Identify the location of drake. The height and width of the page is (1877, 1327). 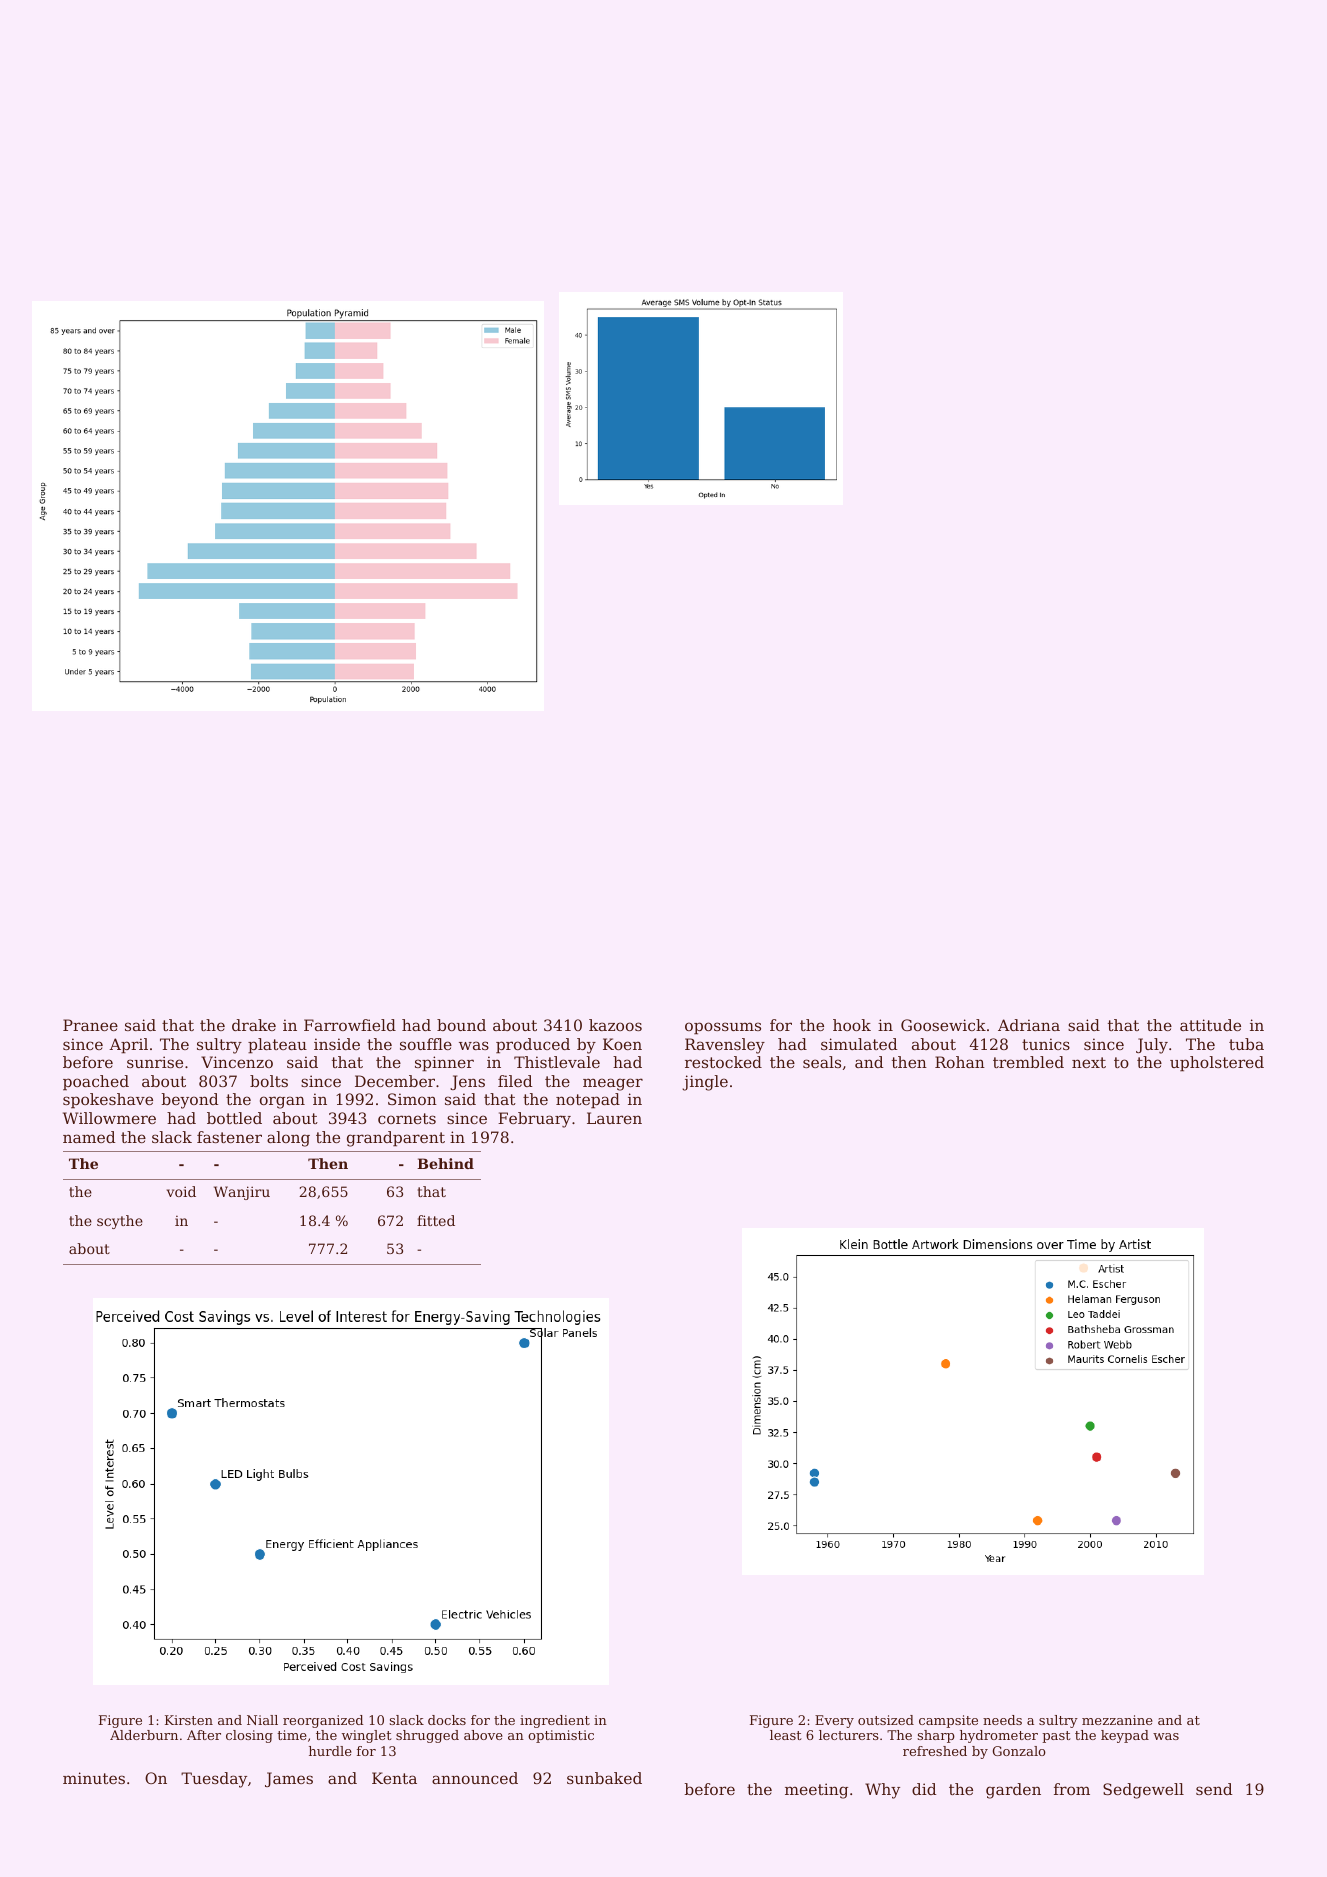
(254, 1025).
